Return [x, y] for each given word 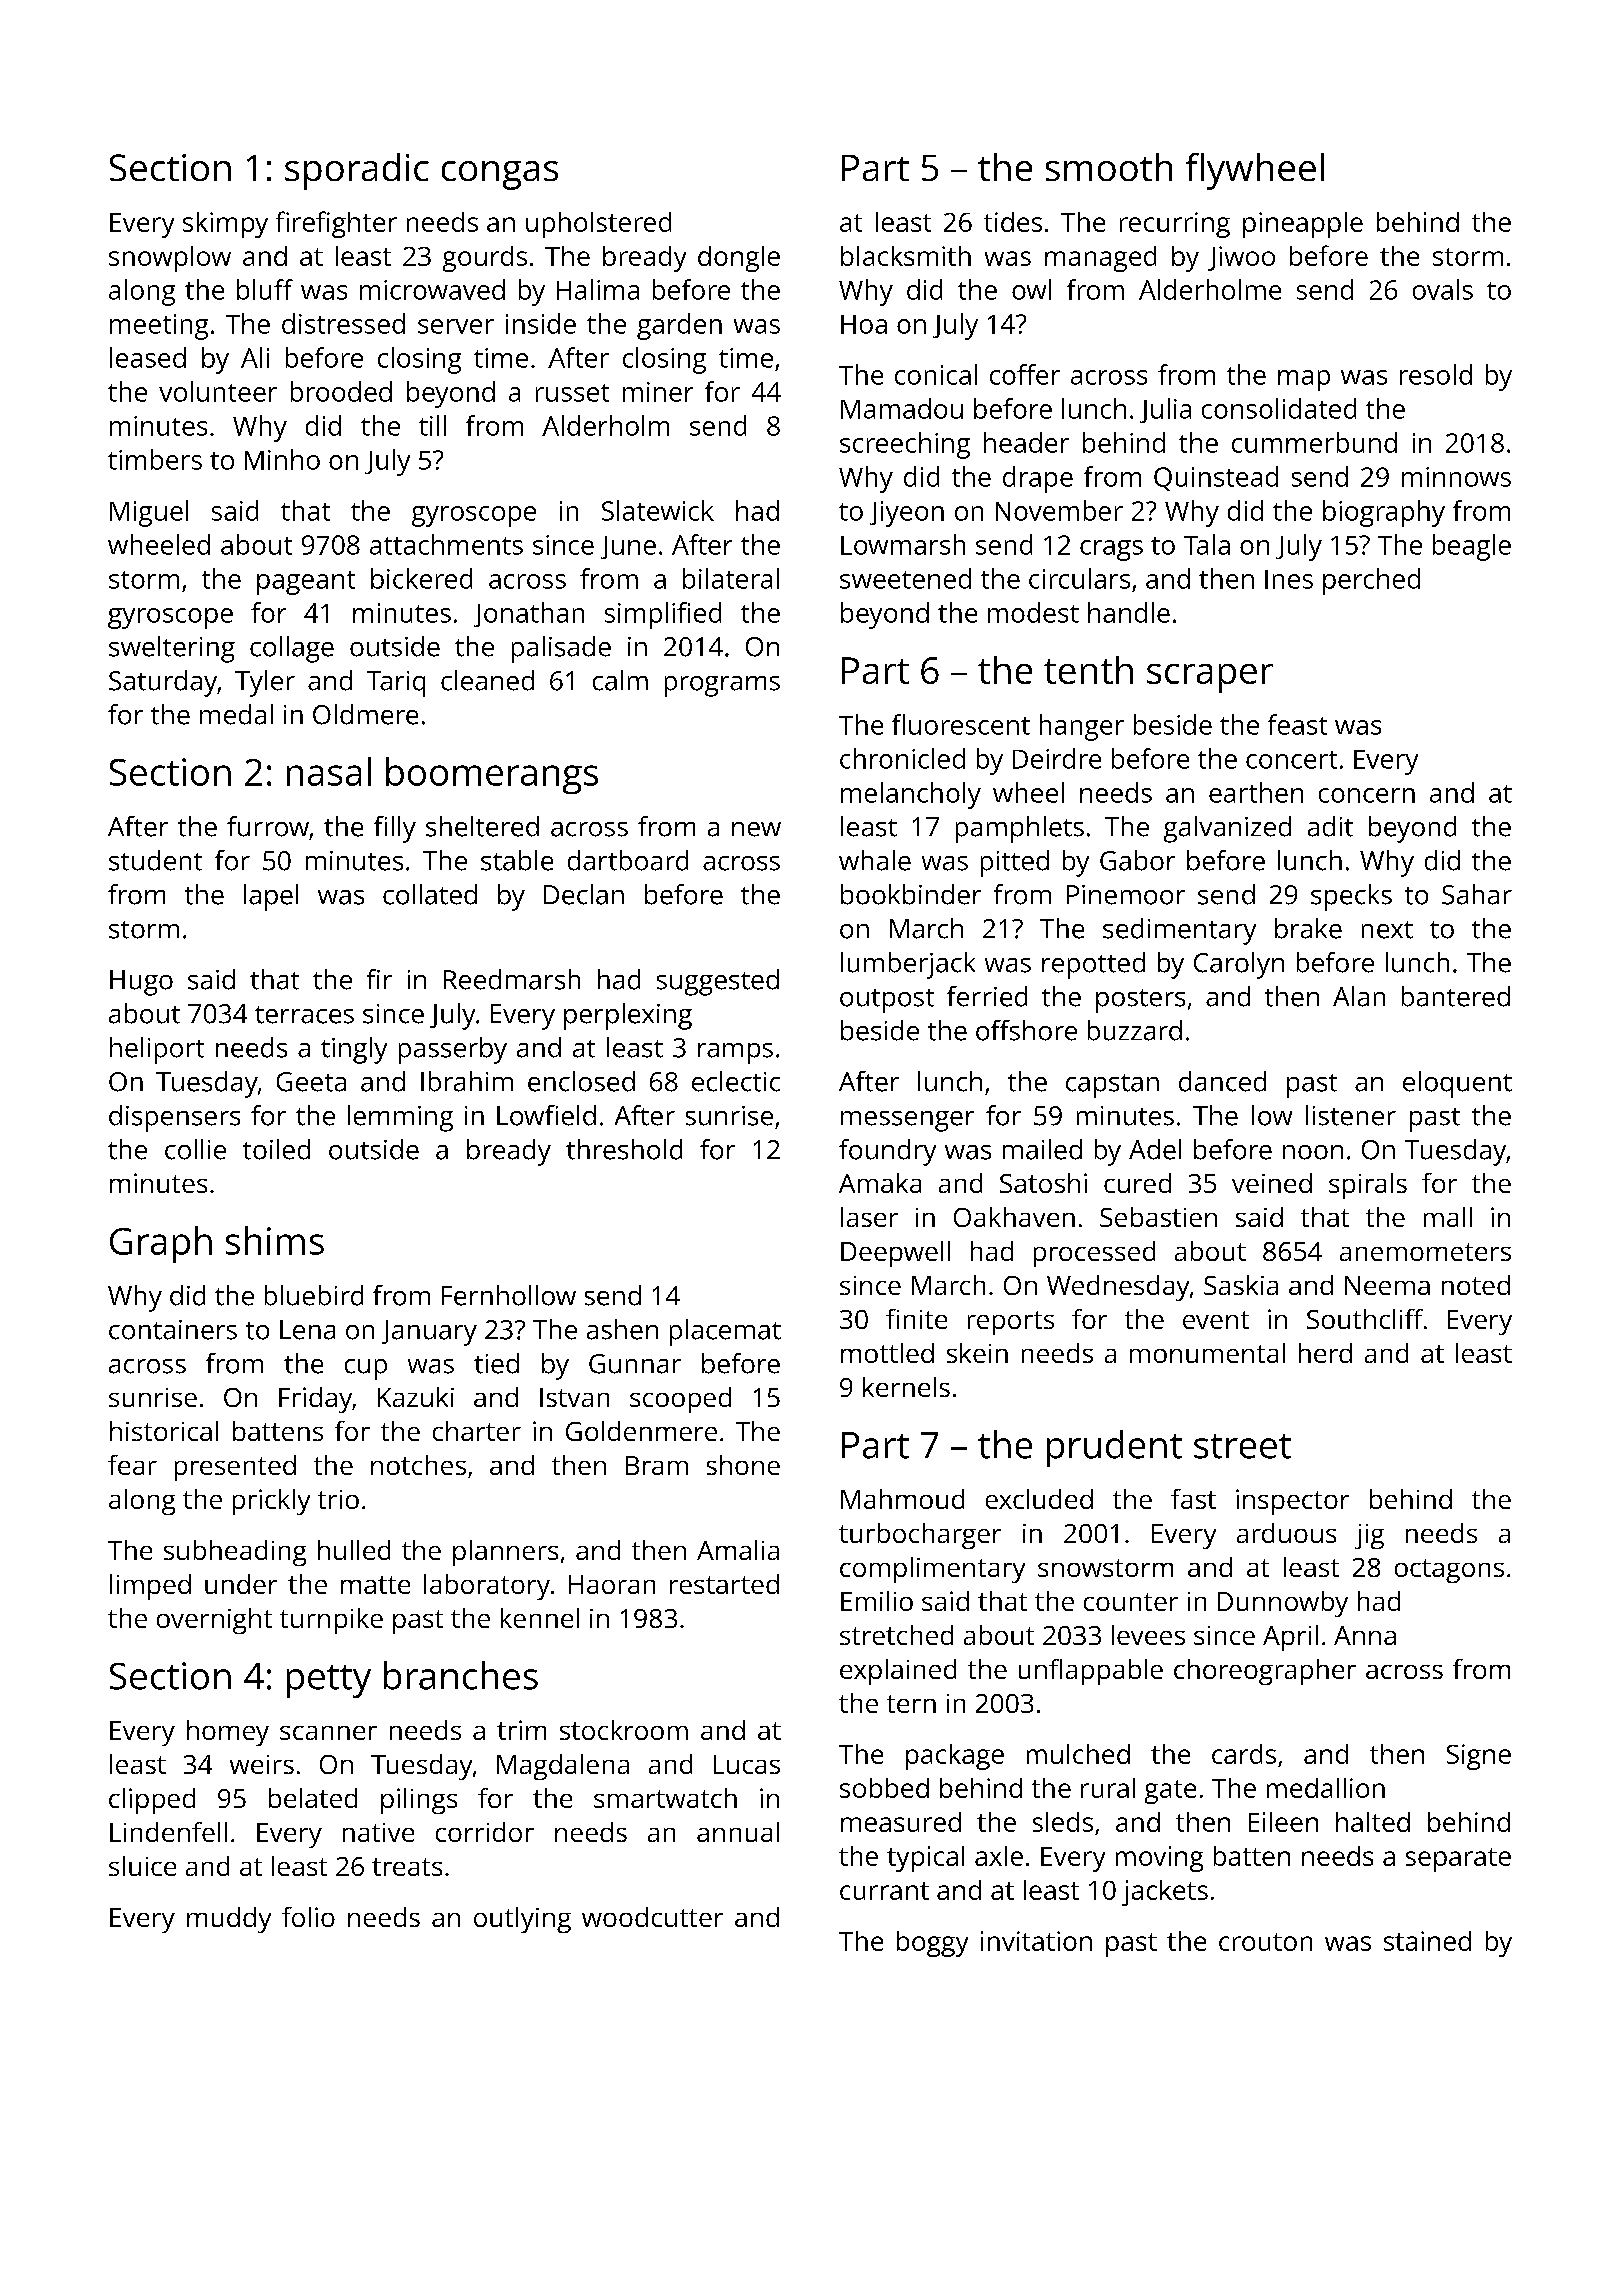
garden [679, 326]
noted [1476, 1285]
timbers [155, 459]
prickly [271, 1502]
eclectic [736, 1081]
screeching [905, 445]
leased [148, 357]
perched [1371, 581]
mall [1448, 1217]
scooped [680, 1400]
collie [195, 1149]
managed [1100, 259]
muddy [229, 1920]
